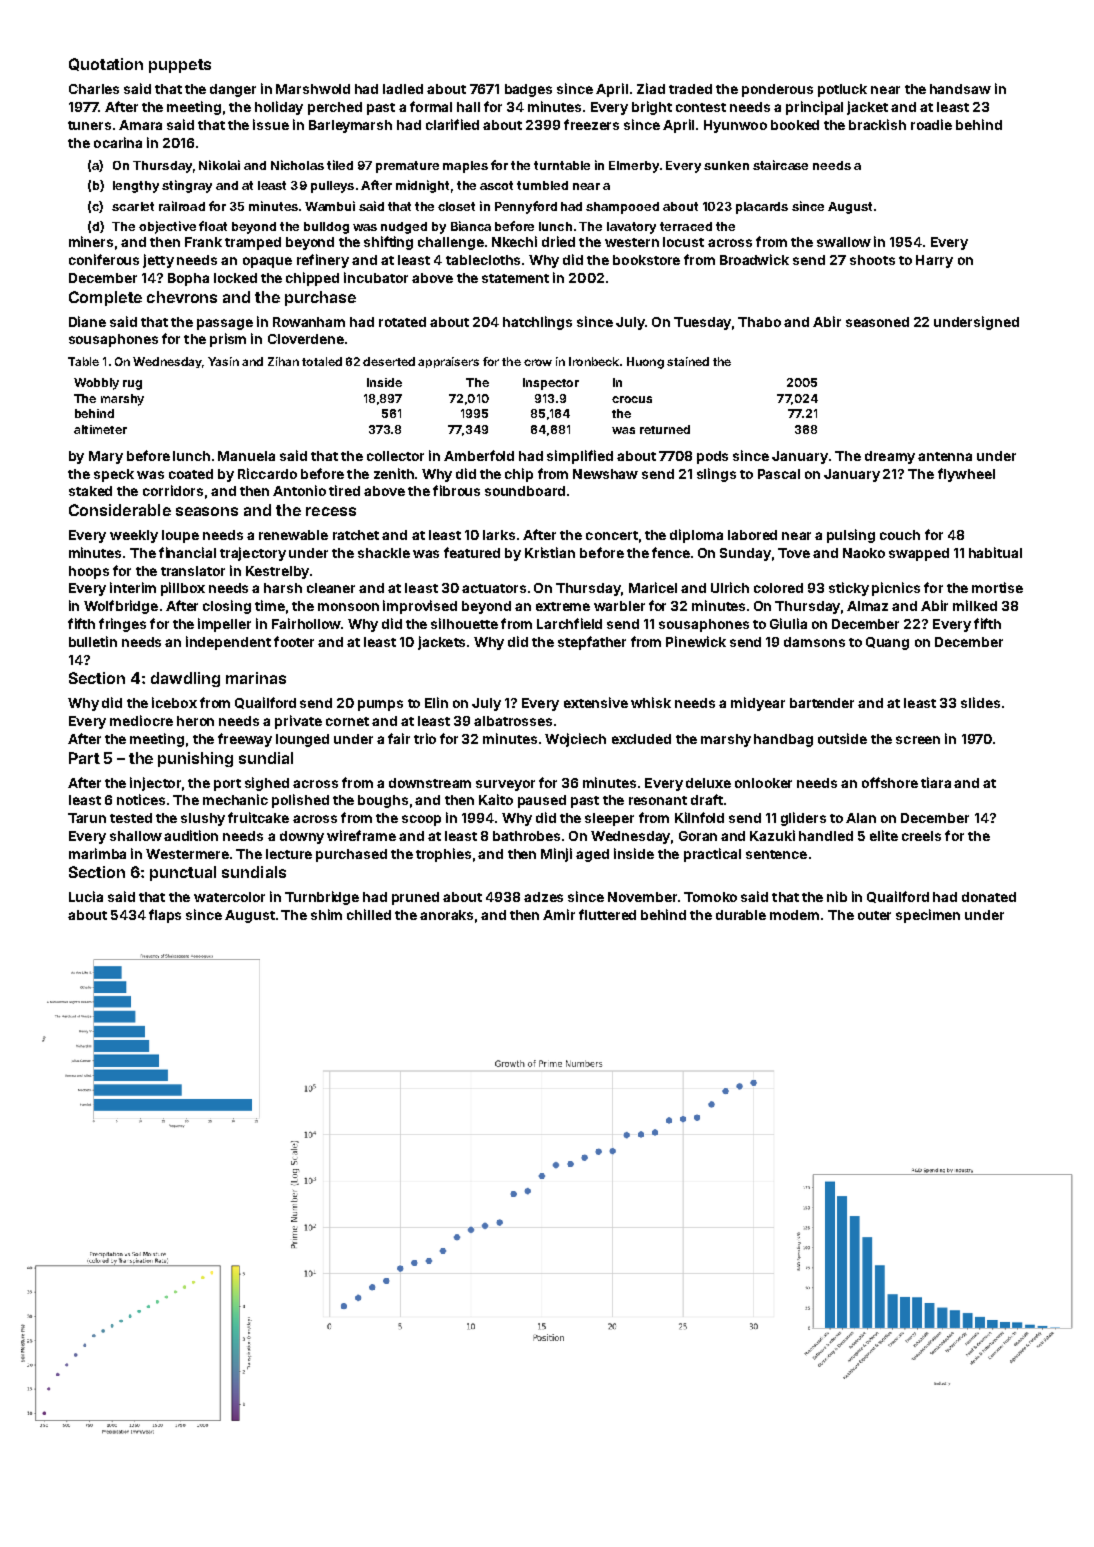 The height and width of the document is (1547, 1094). What do you see at coordinates (752, 535) in the document?
I see `labored` at bounding box center [752, 535].
